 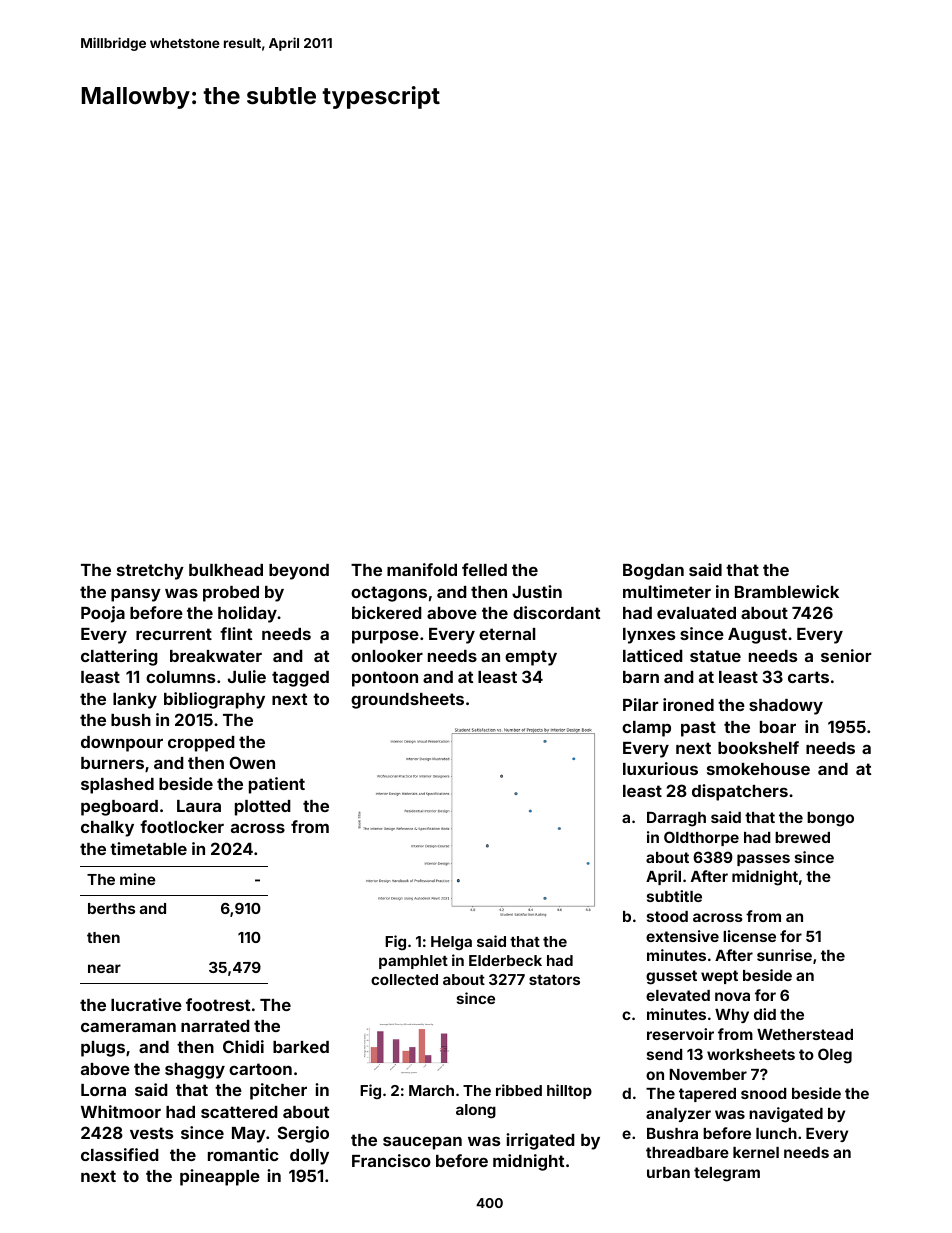 I want to click on Bogdan, so click(x=653, y=572).
